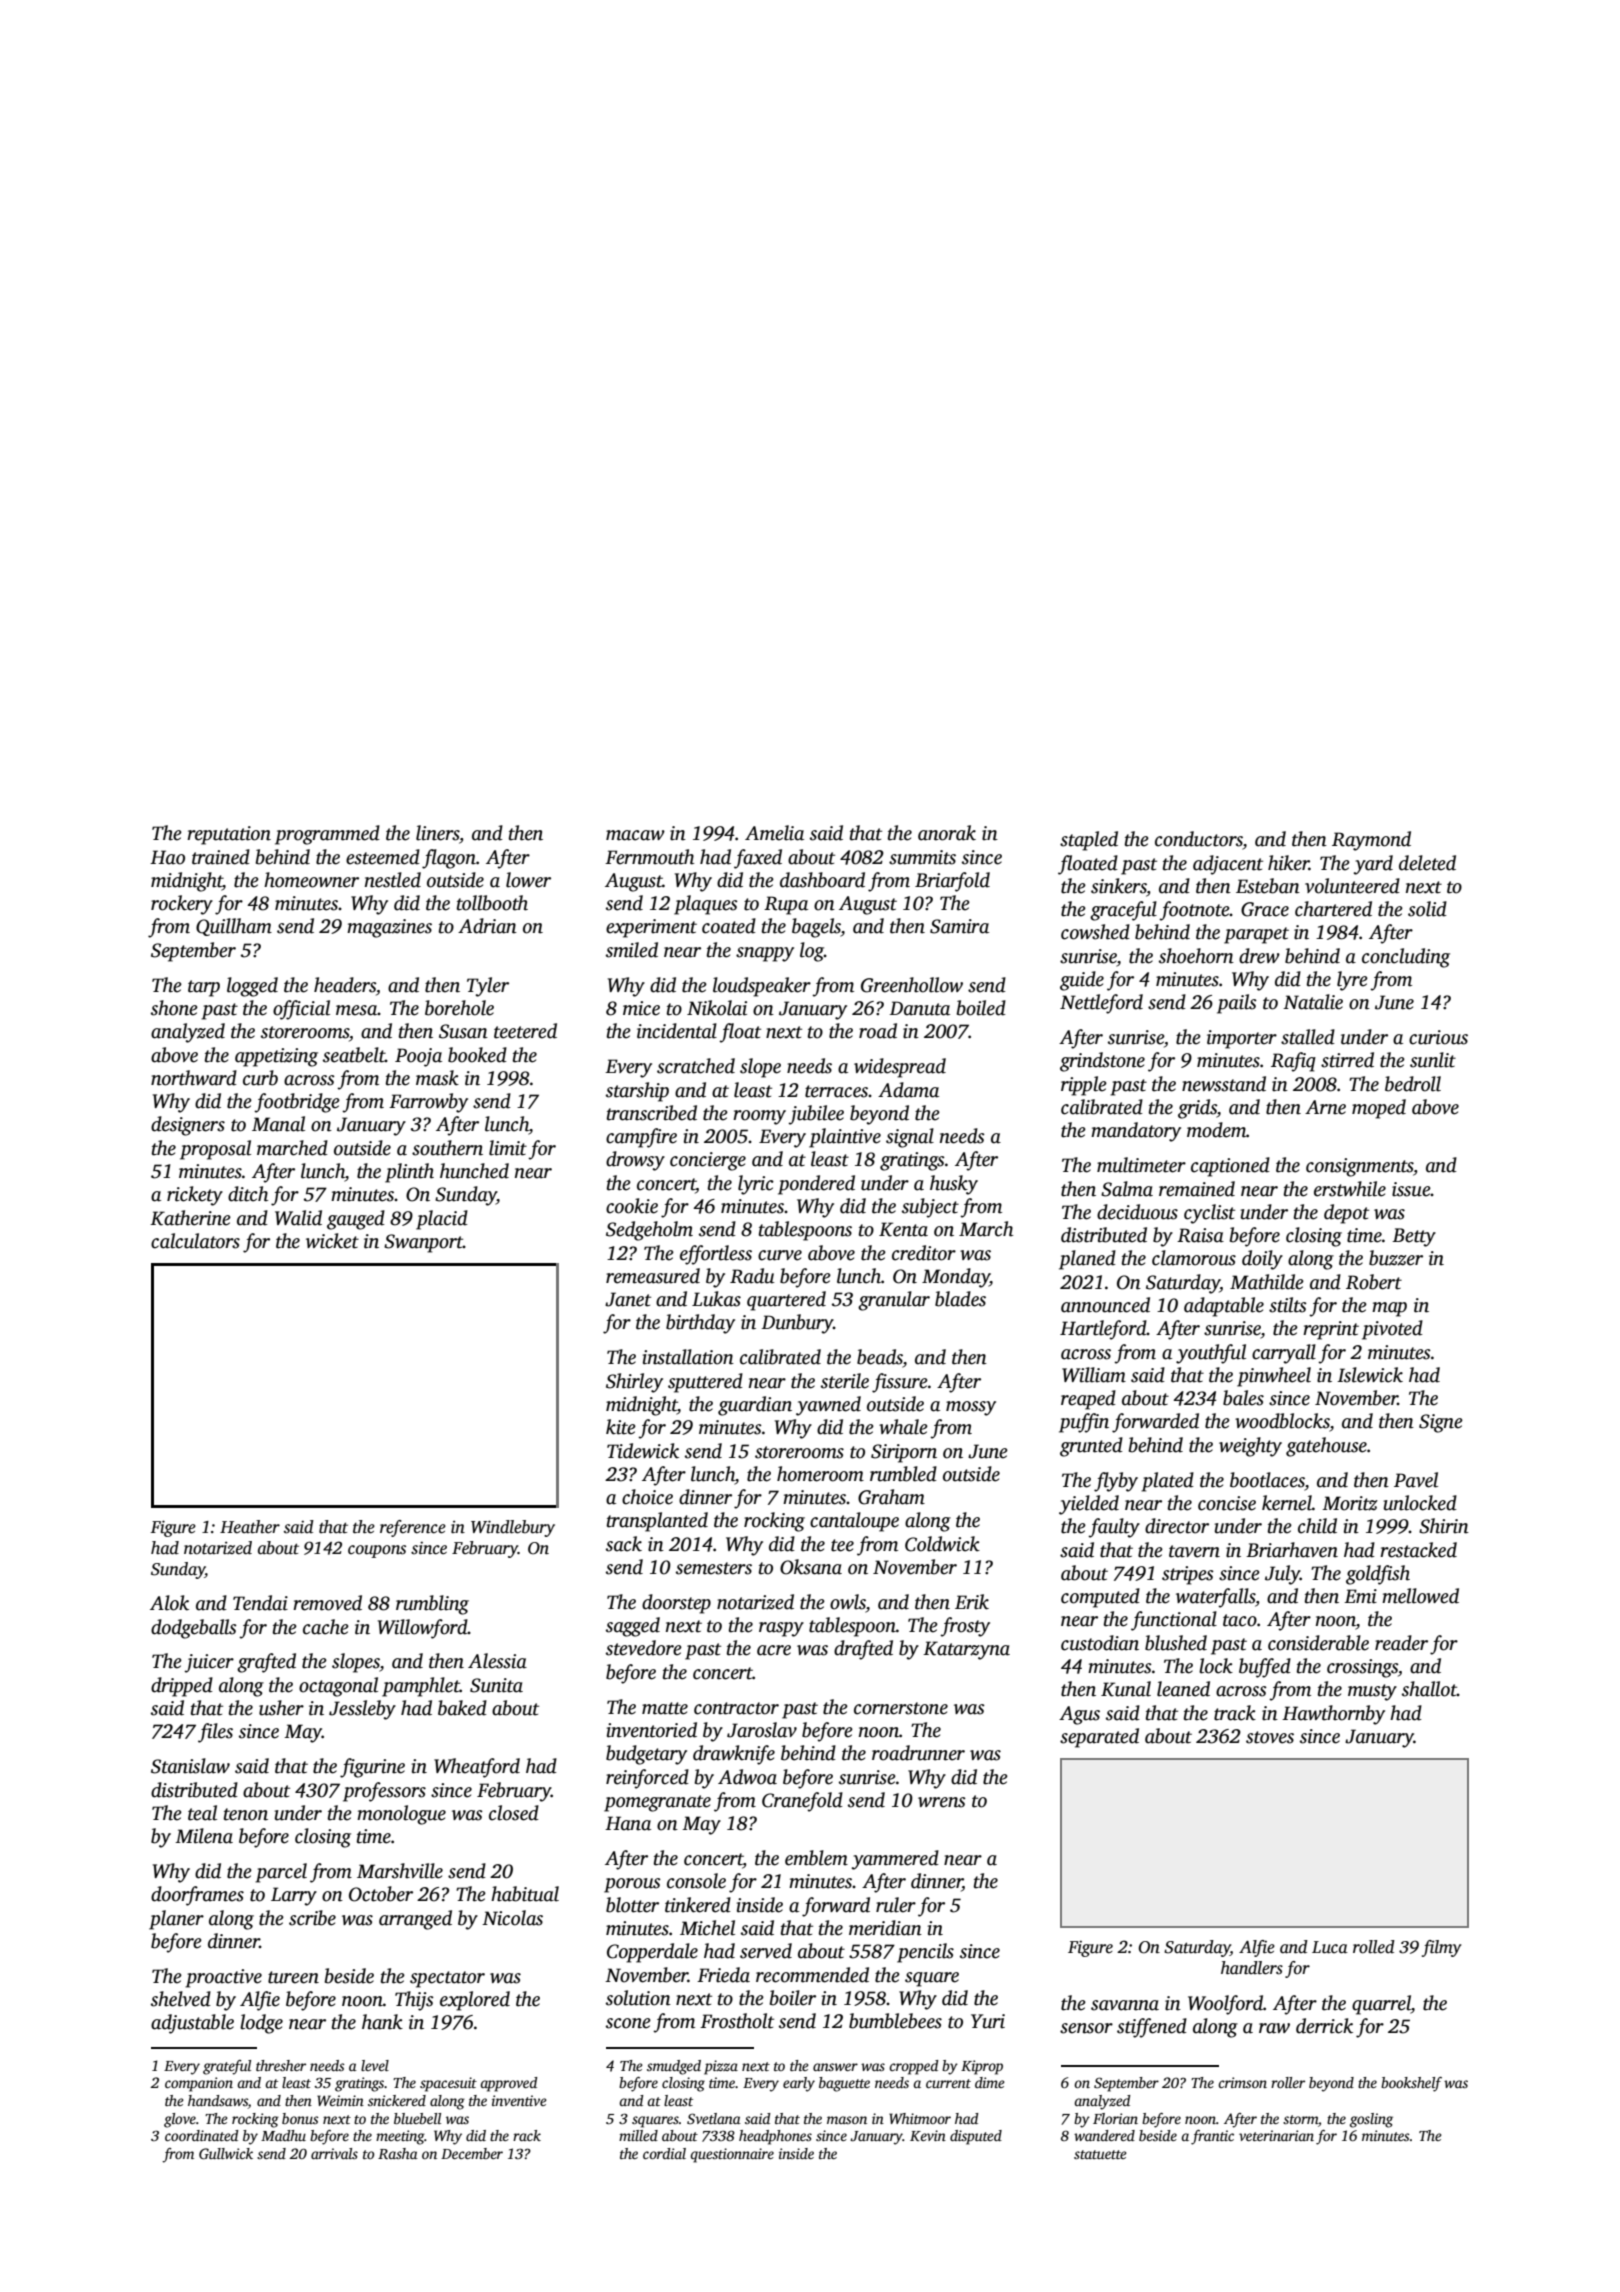 The image size is (1620, 2292). What do you see at coordinates (1177, 1526) in the image?
I see `director` at bounding box center [1177, 1526].
